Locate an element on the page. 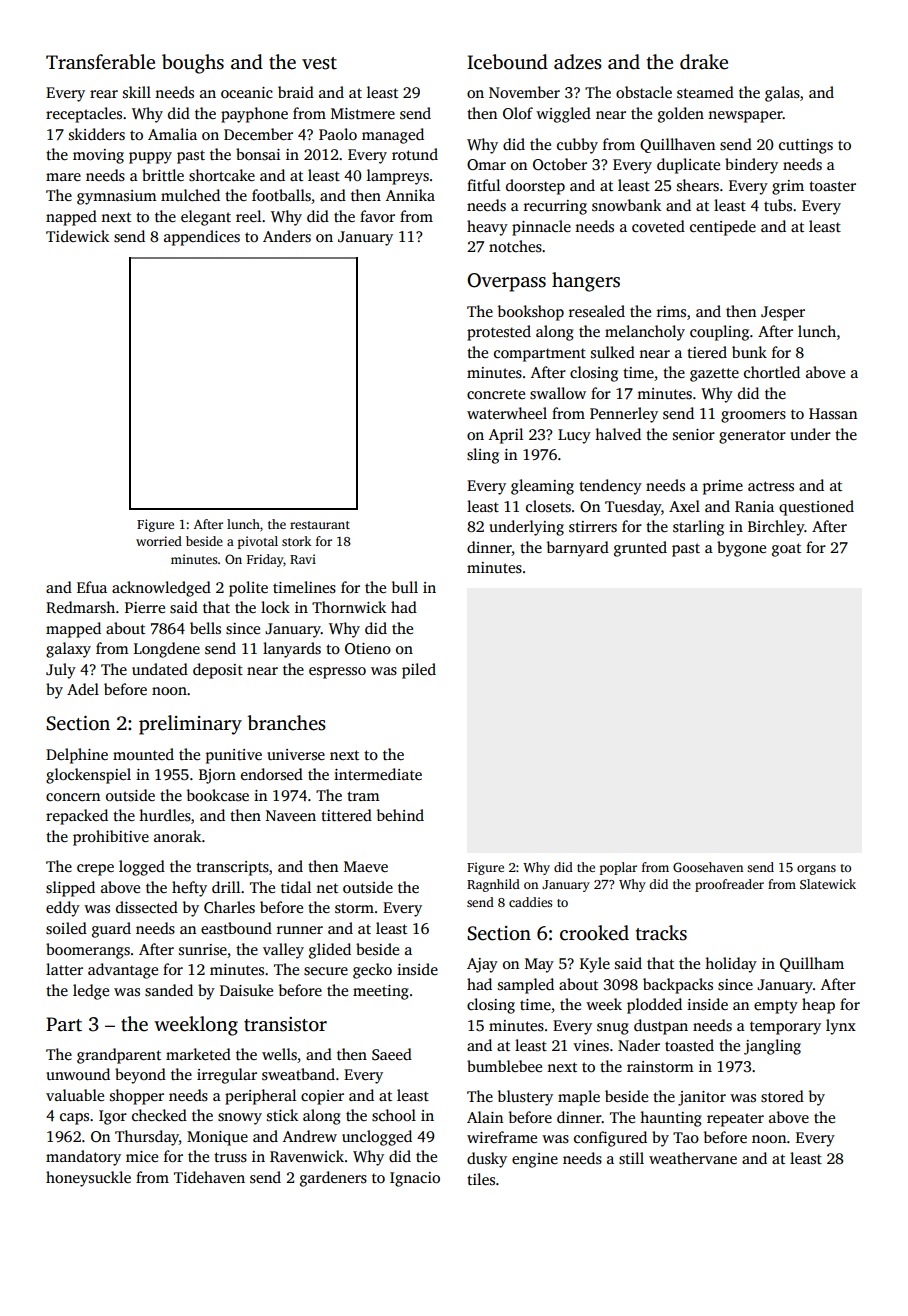  organs is located at coordinates (816, 870).
